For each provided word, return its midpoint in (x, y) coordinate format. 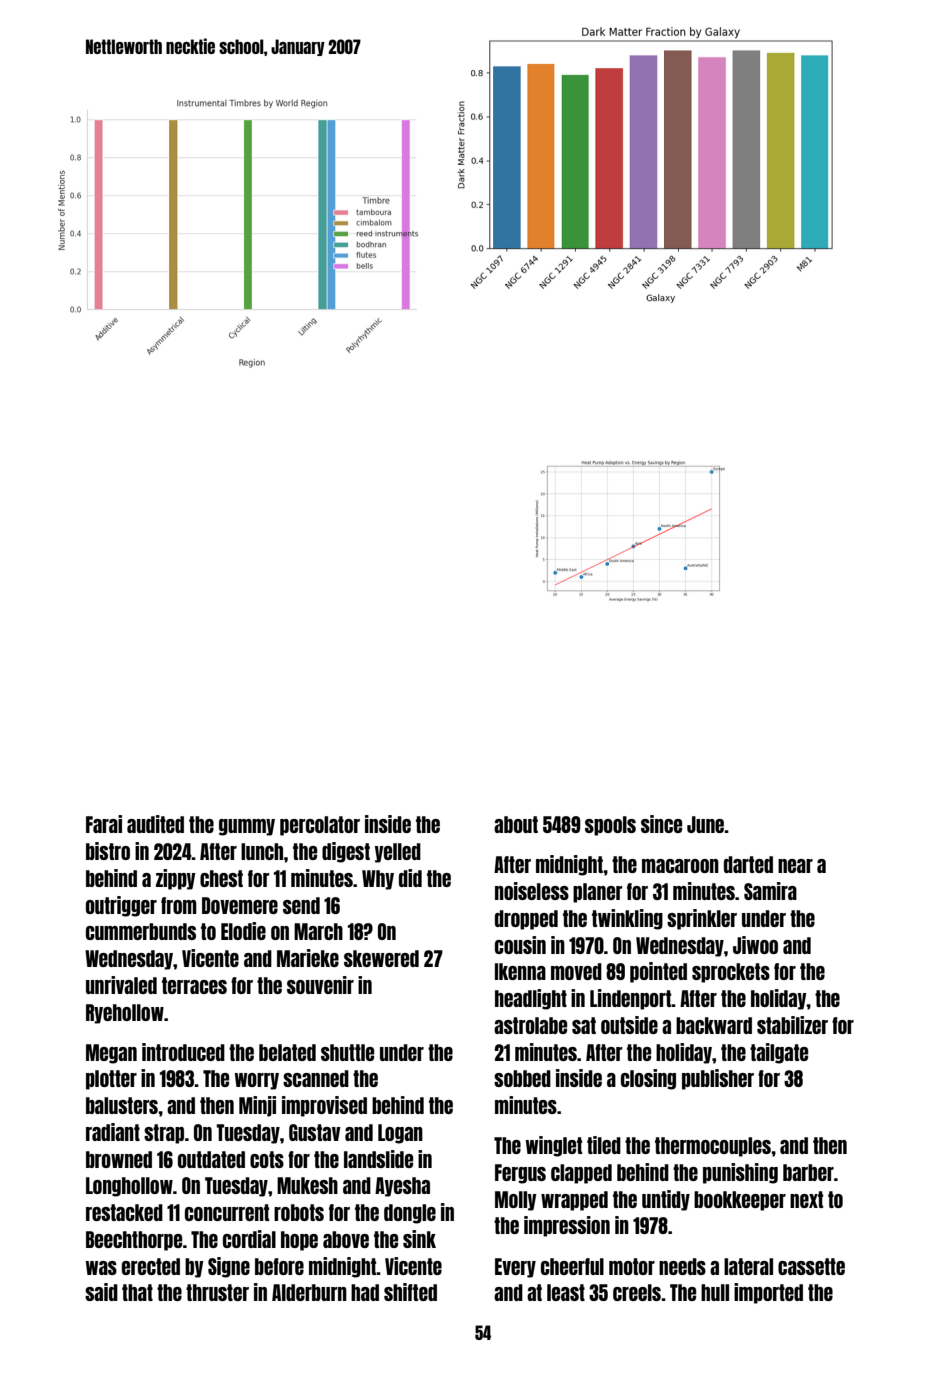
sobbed (522, 1078)
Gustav (315, 1132)
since (661, 824)
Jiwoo (755, 945)
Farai (104, 824)
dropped (526, 920)
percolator (320, 826)
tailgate (779, 1053)
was (101, 1268)
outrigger (121, 906)
